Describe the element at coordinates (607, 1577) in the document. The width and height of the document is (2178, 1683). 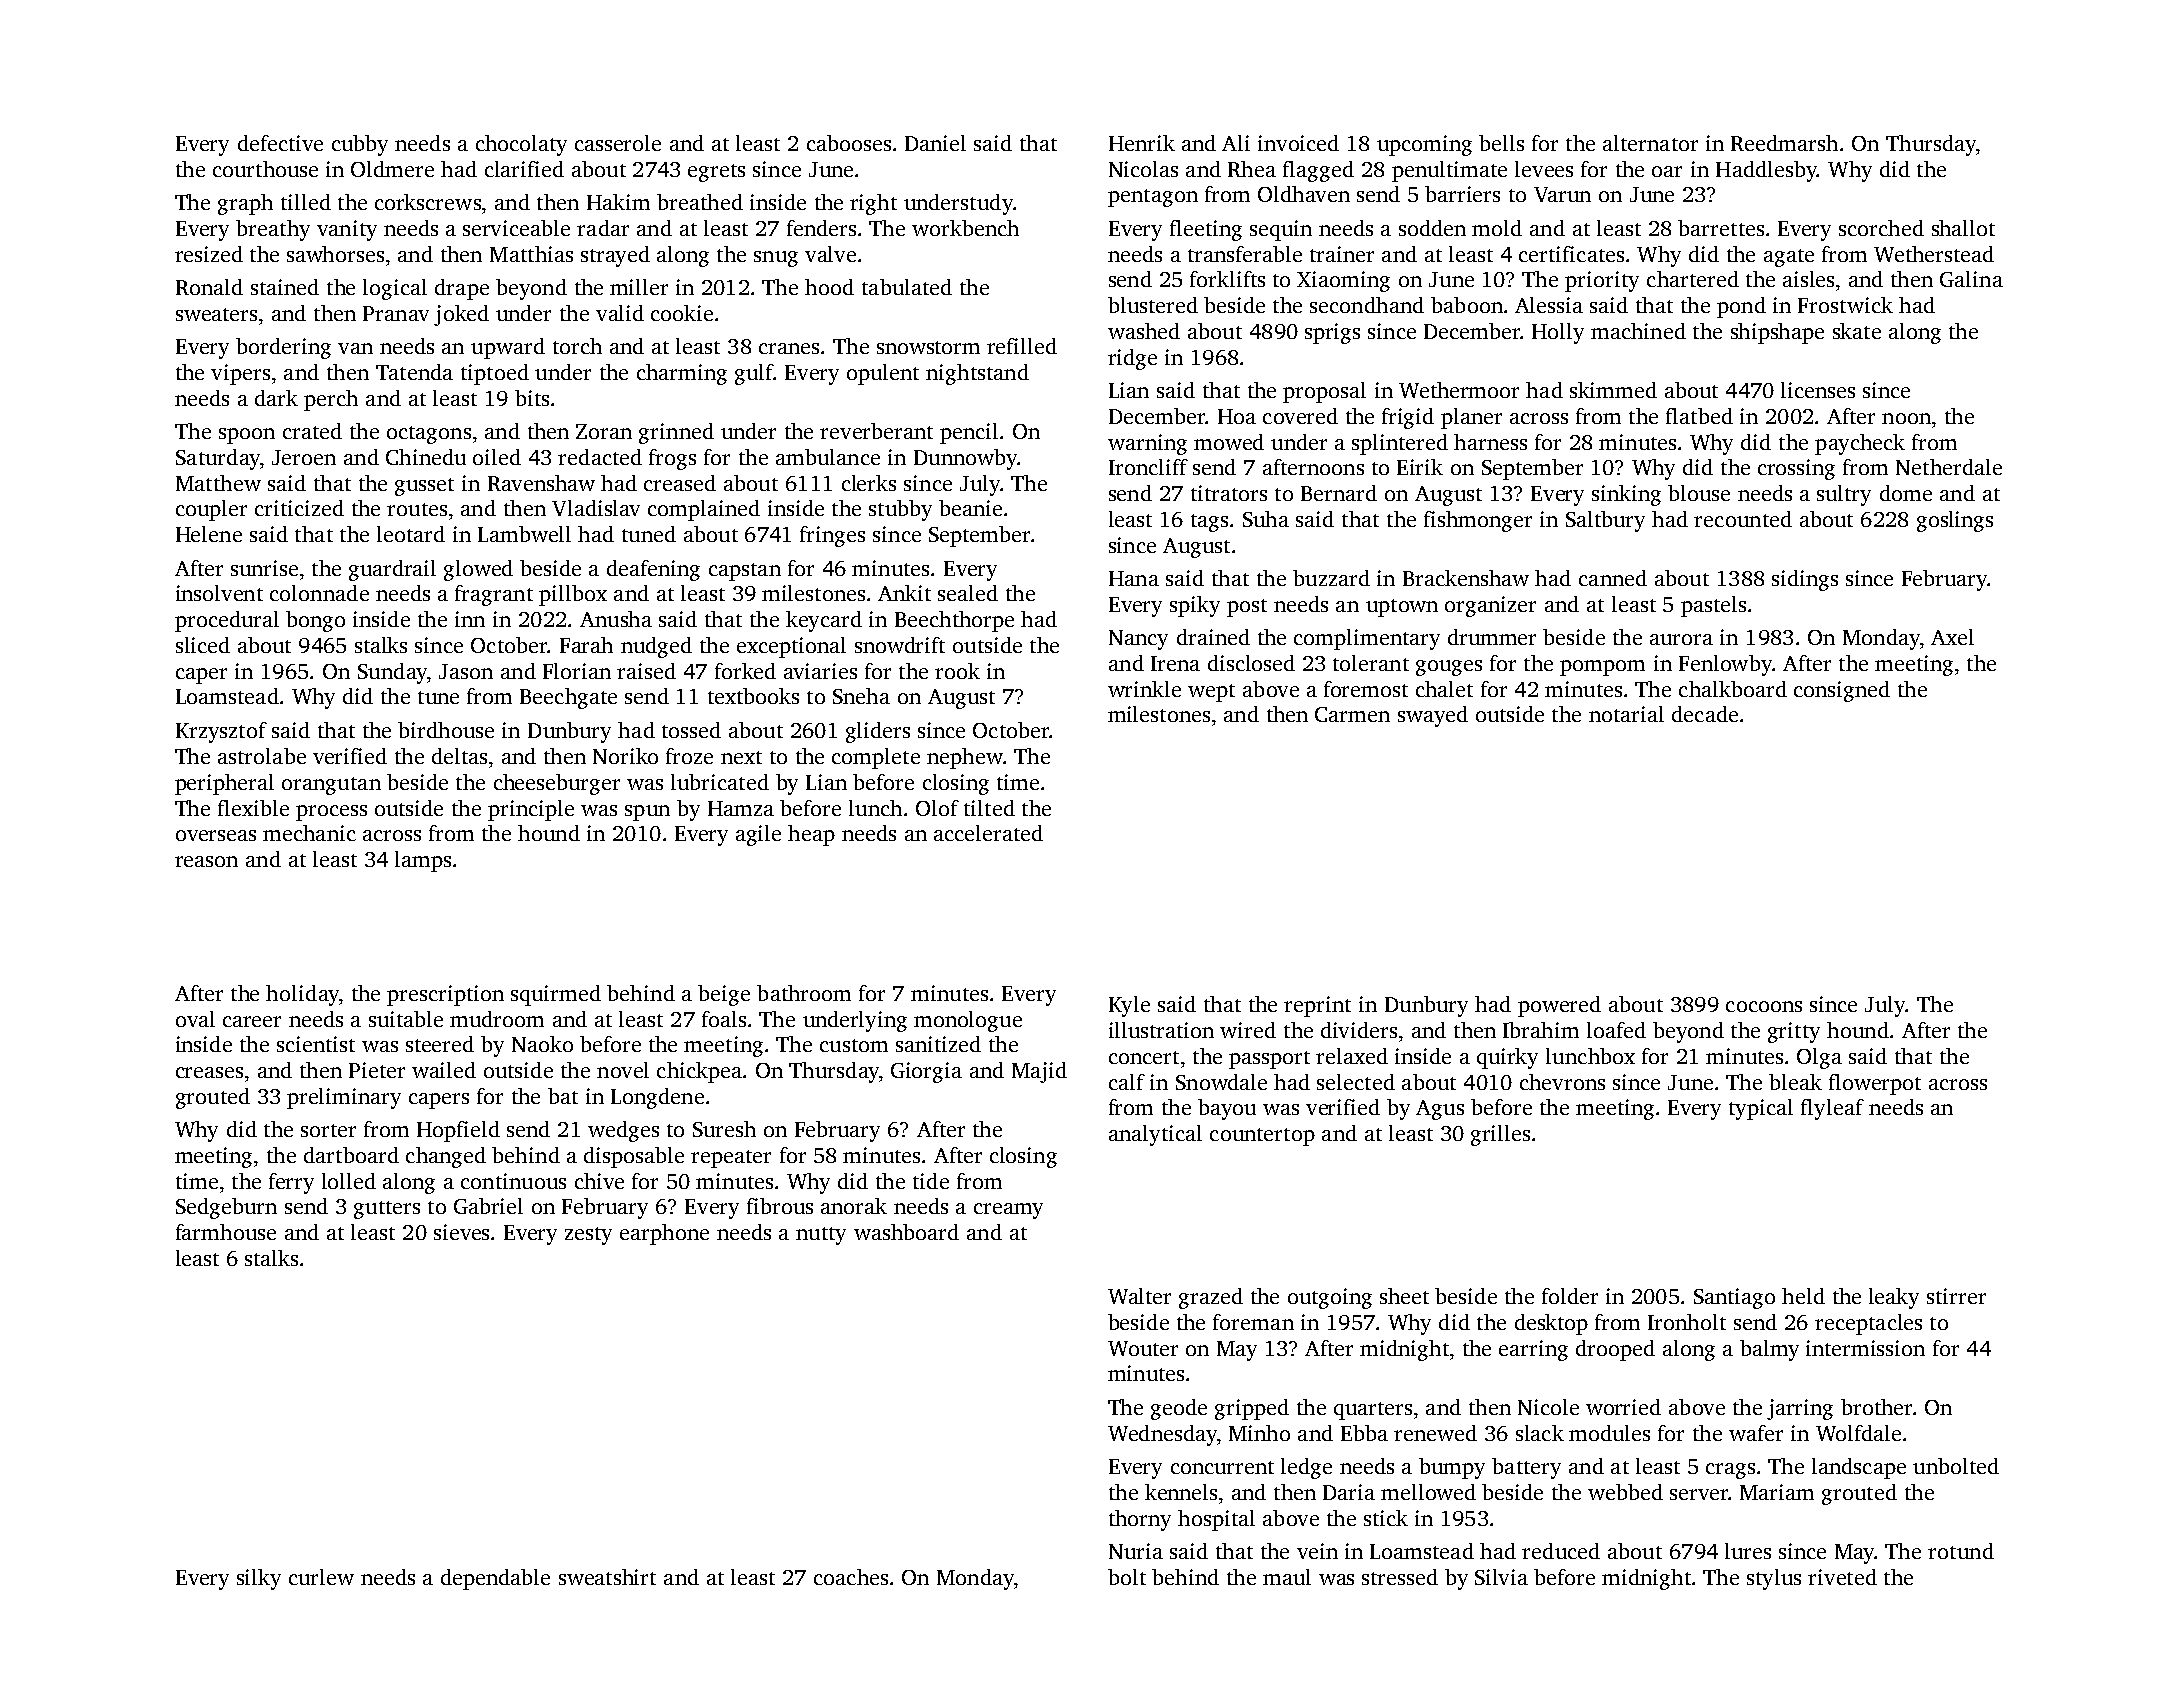
I see `sweatshirt` at that location.
